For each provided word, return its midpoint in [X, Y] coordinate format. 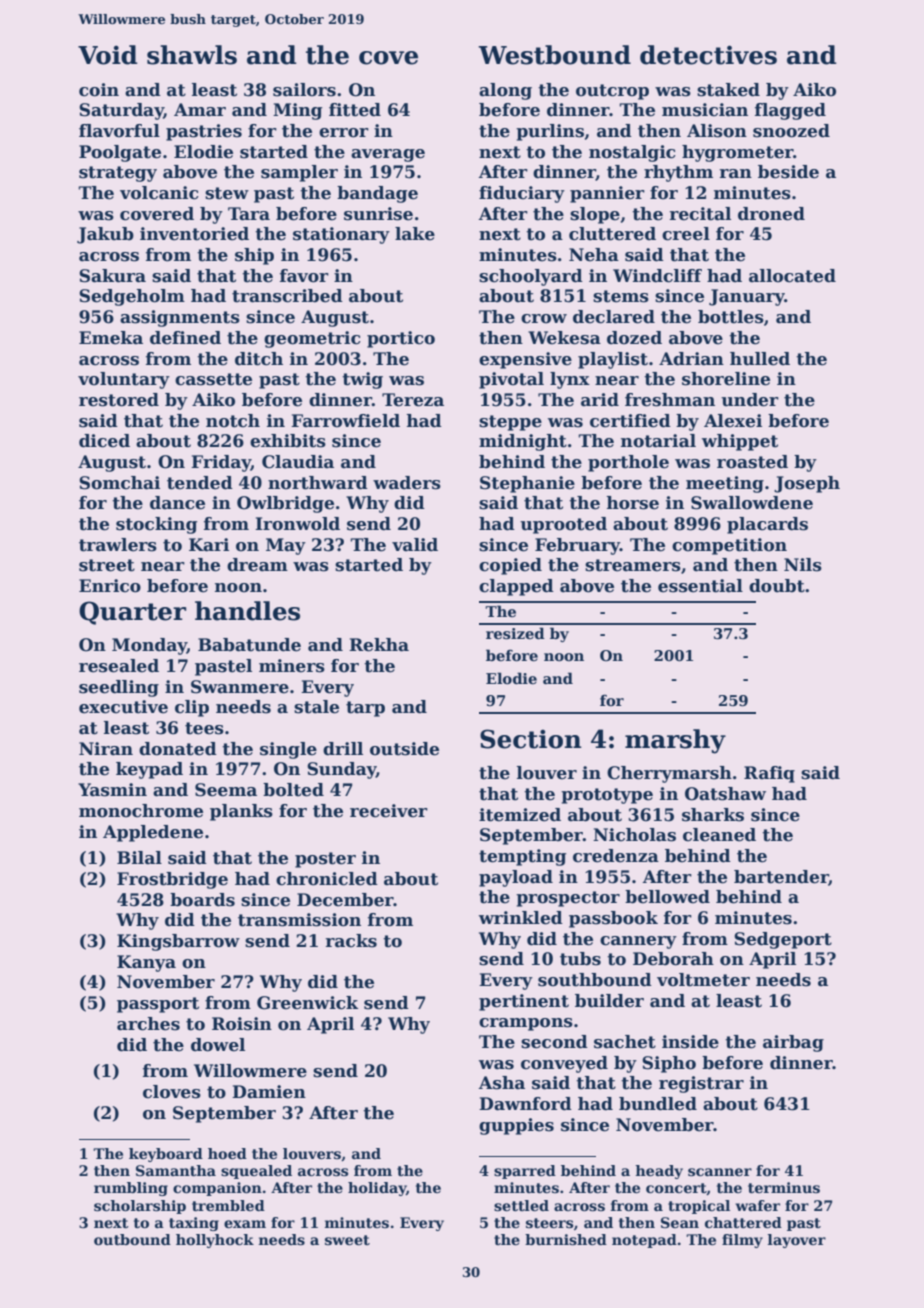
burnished [566, 1239]
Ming [297, 111]
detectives [708, 55]
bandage [377, 194]
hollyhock [215, 1241]
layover [797, 1241]
